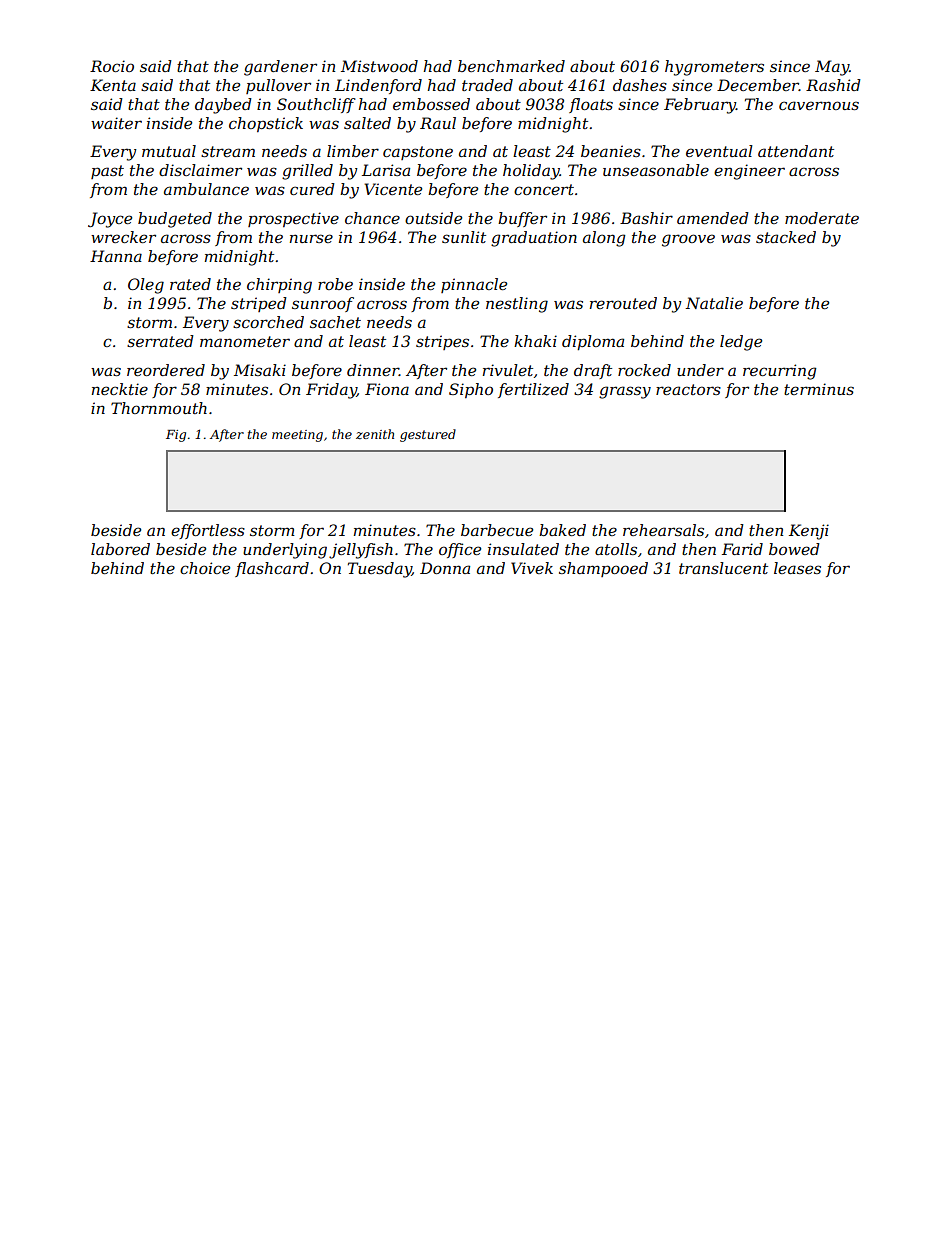  What do you see at coordinates (379, 66) in the page?
I see `Mistwood` at bounding box center [379, 66].
